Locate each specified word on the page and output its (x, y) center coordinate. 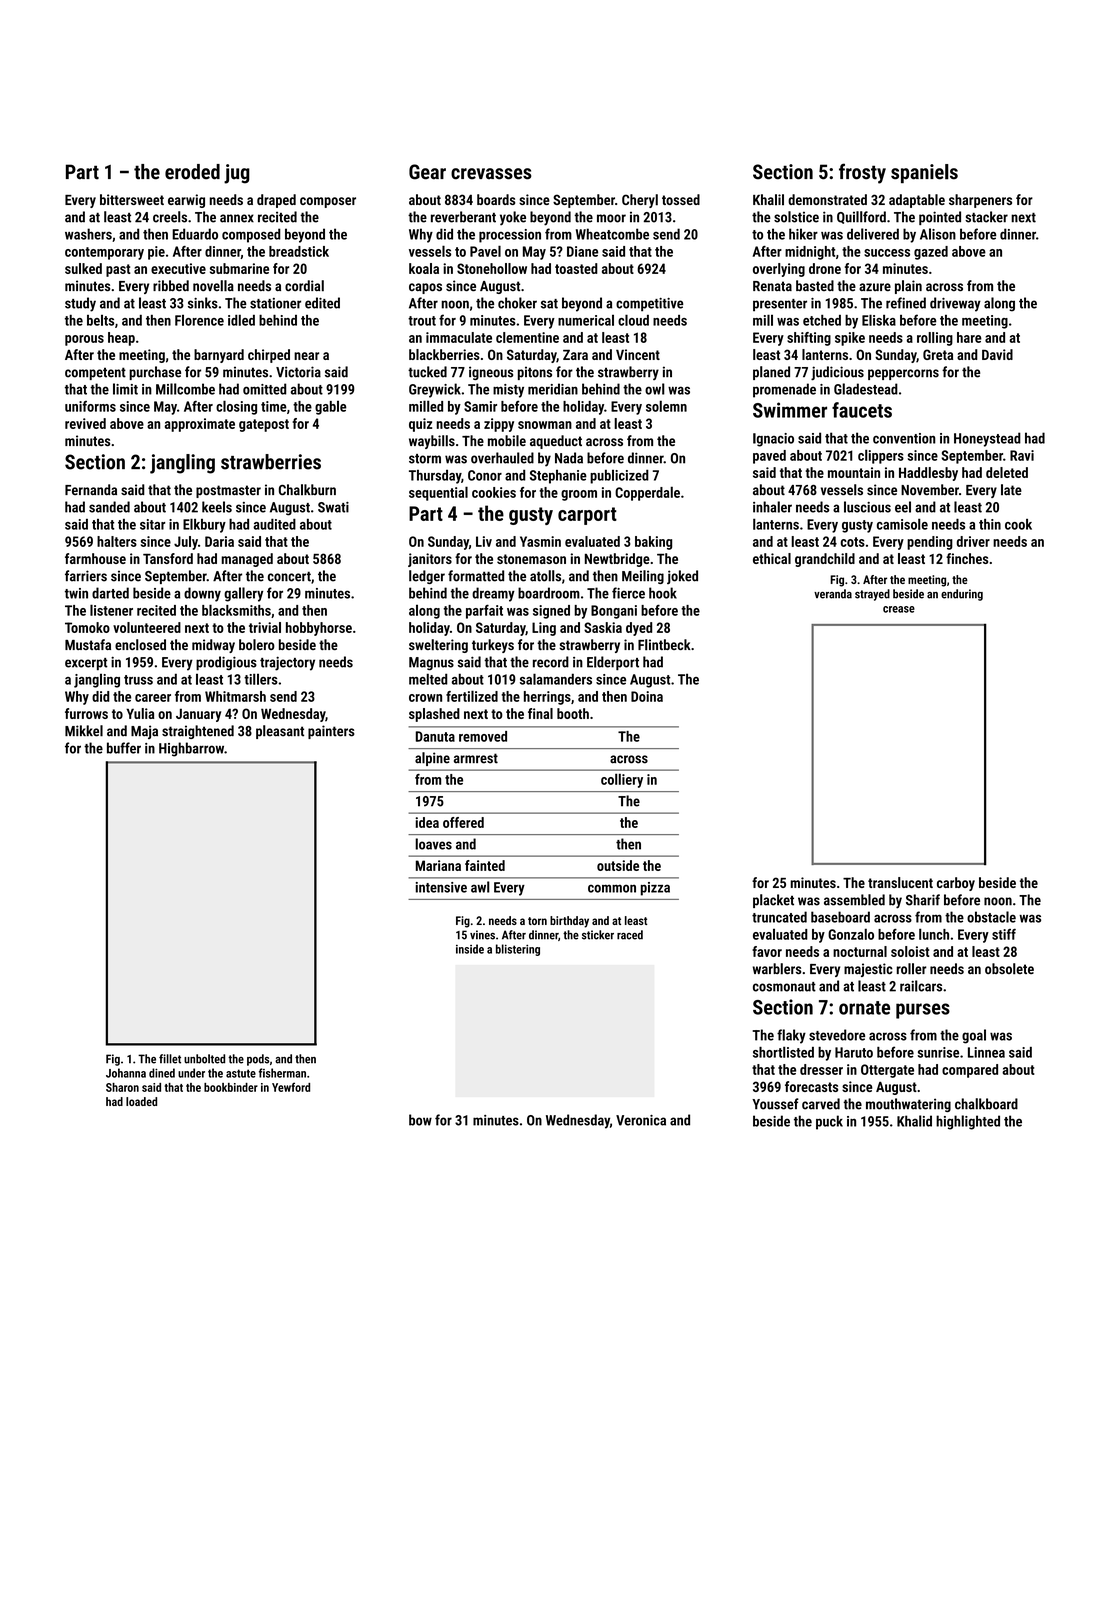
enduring (962, 595)
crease (899, 609)
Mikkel (84, 731)
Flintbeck (664, 645)
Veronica (641, 1120)
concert (289, 576)
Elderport (613, 663)
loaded (141, 1101)
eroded (192, 172)
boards (496, 199)
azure (875, 287)
